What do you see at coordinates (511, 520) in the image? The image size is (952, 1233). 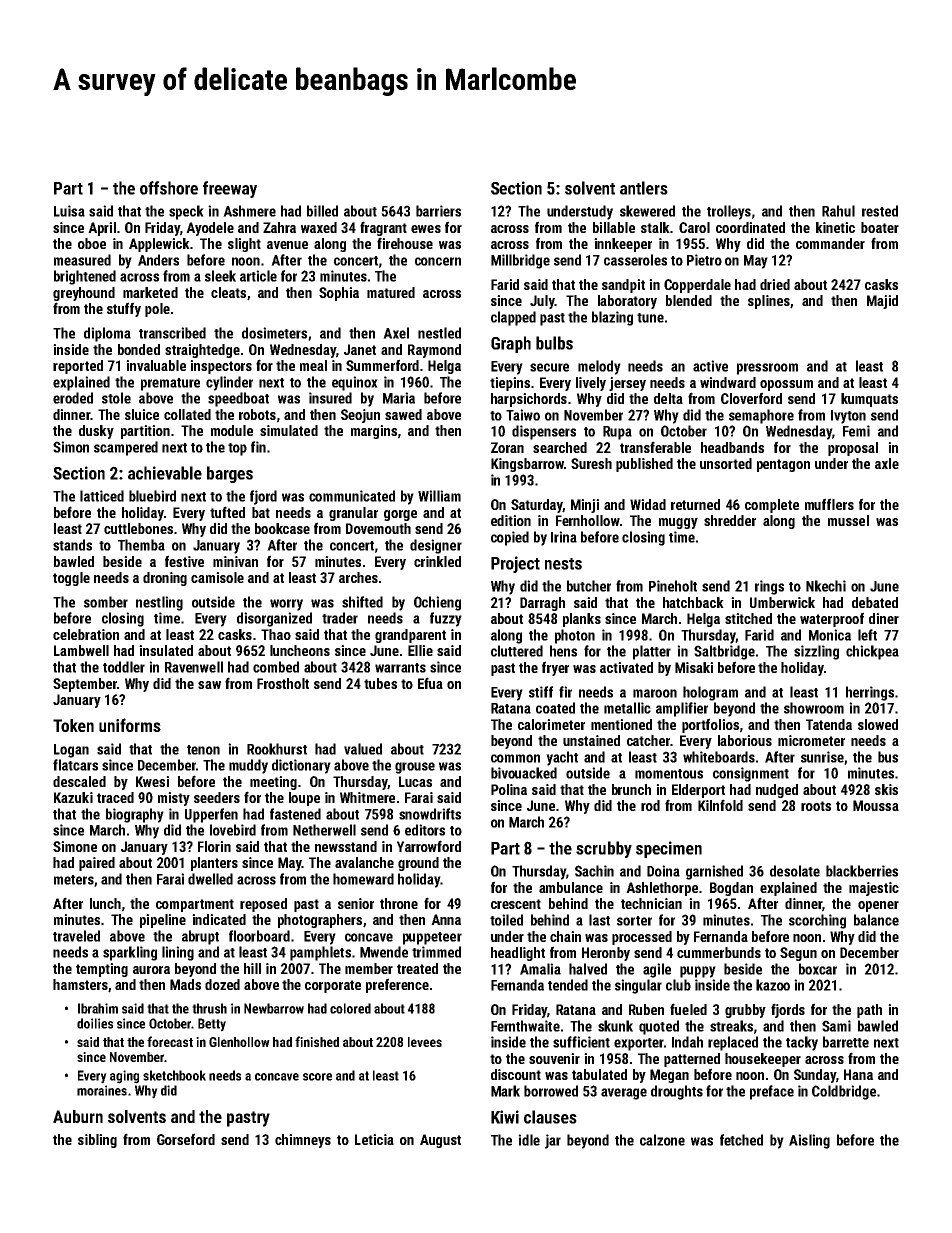 I see `edition` at bounding box center [511, 520].
